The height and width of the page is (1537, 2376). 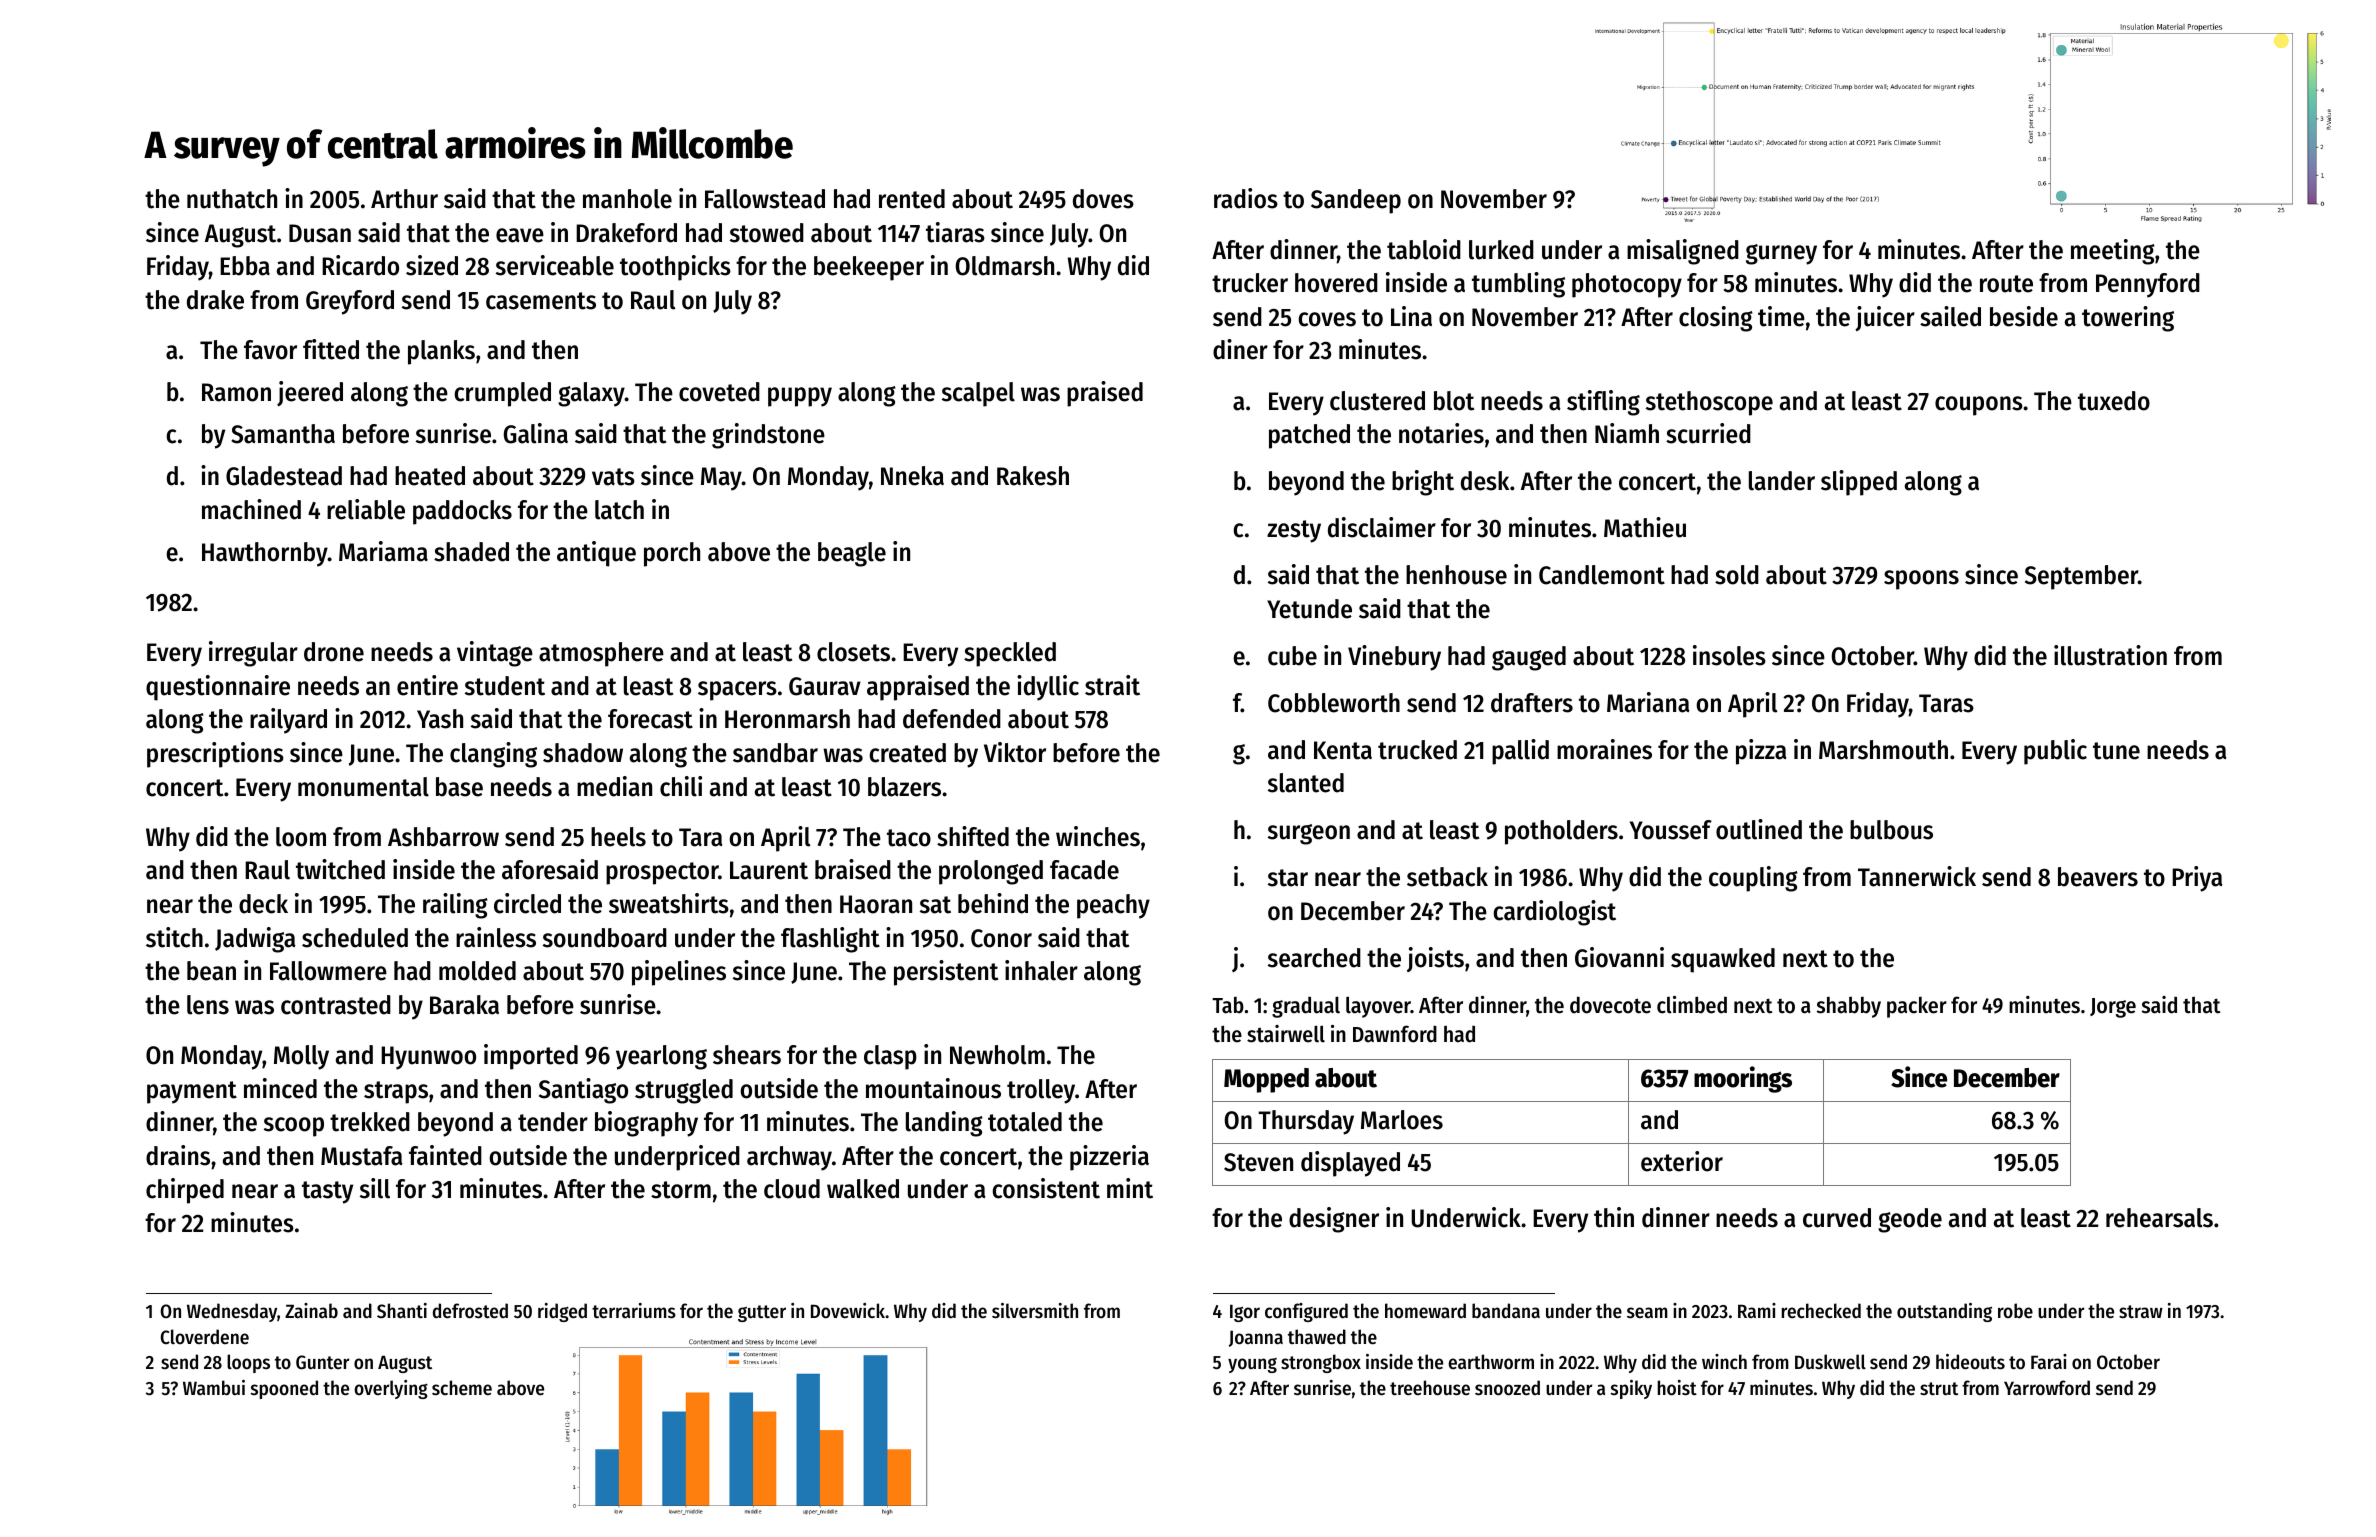 I want to click on ridged, so click(x=562, y=1312).
